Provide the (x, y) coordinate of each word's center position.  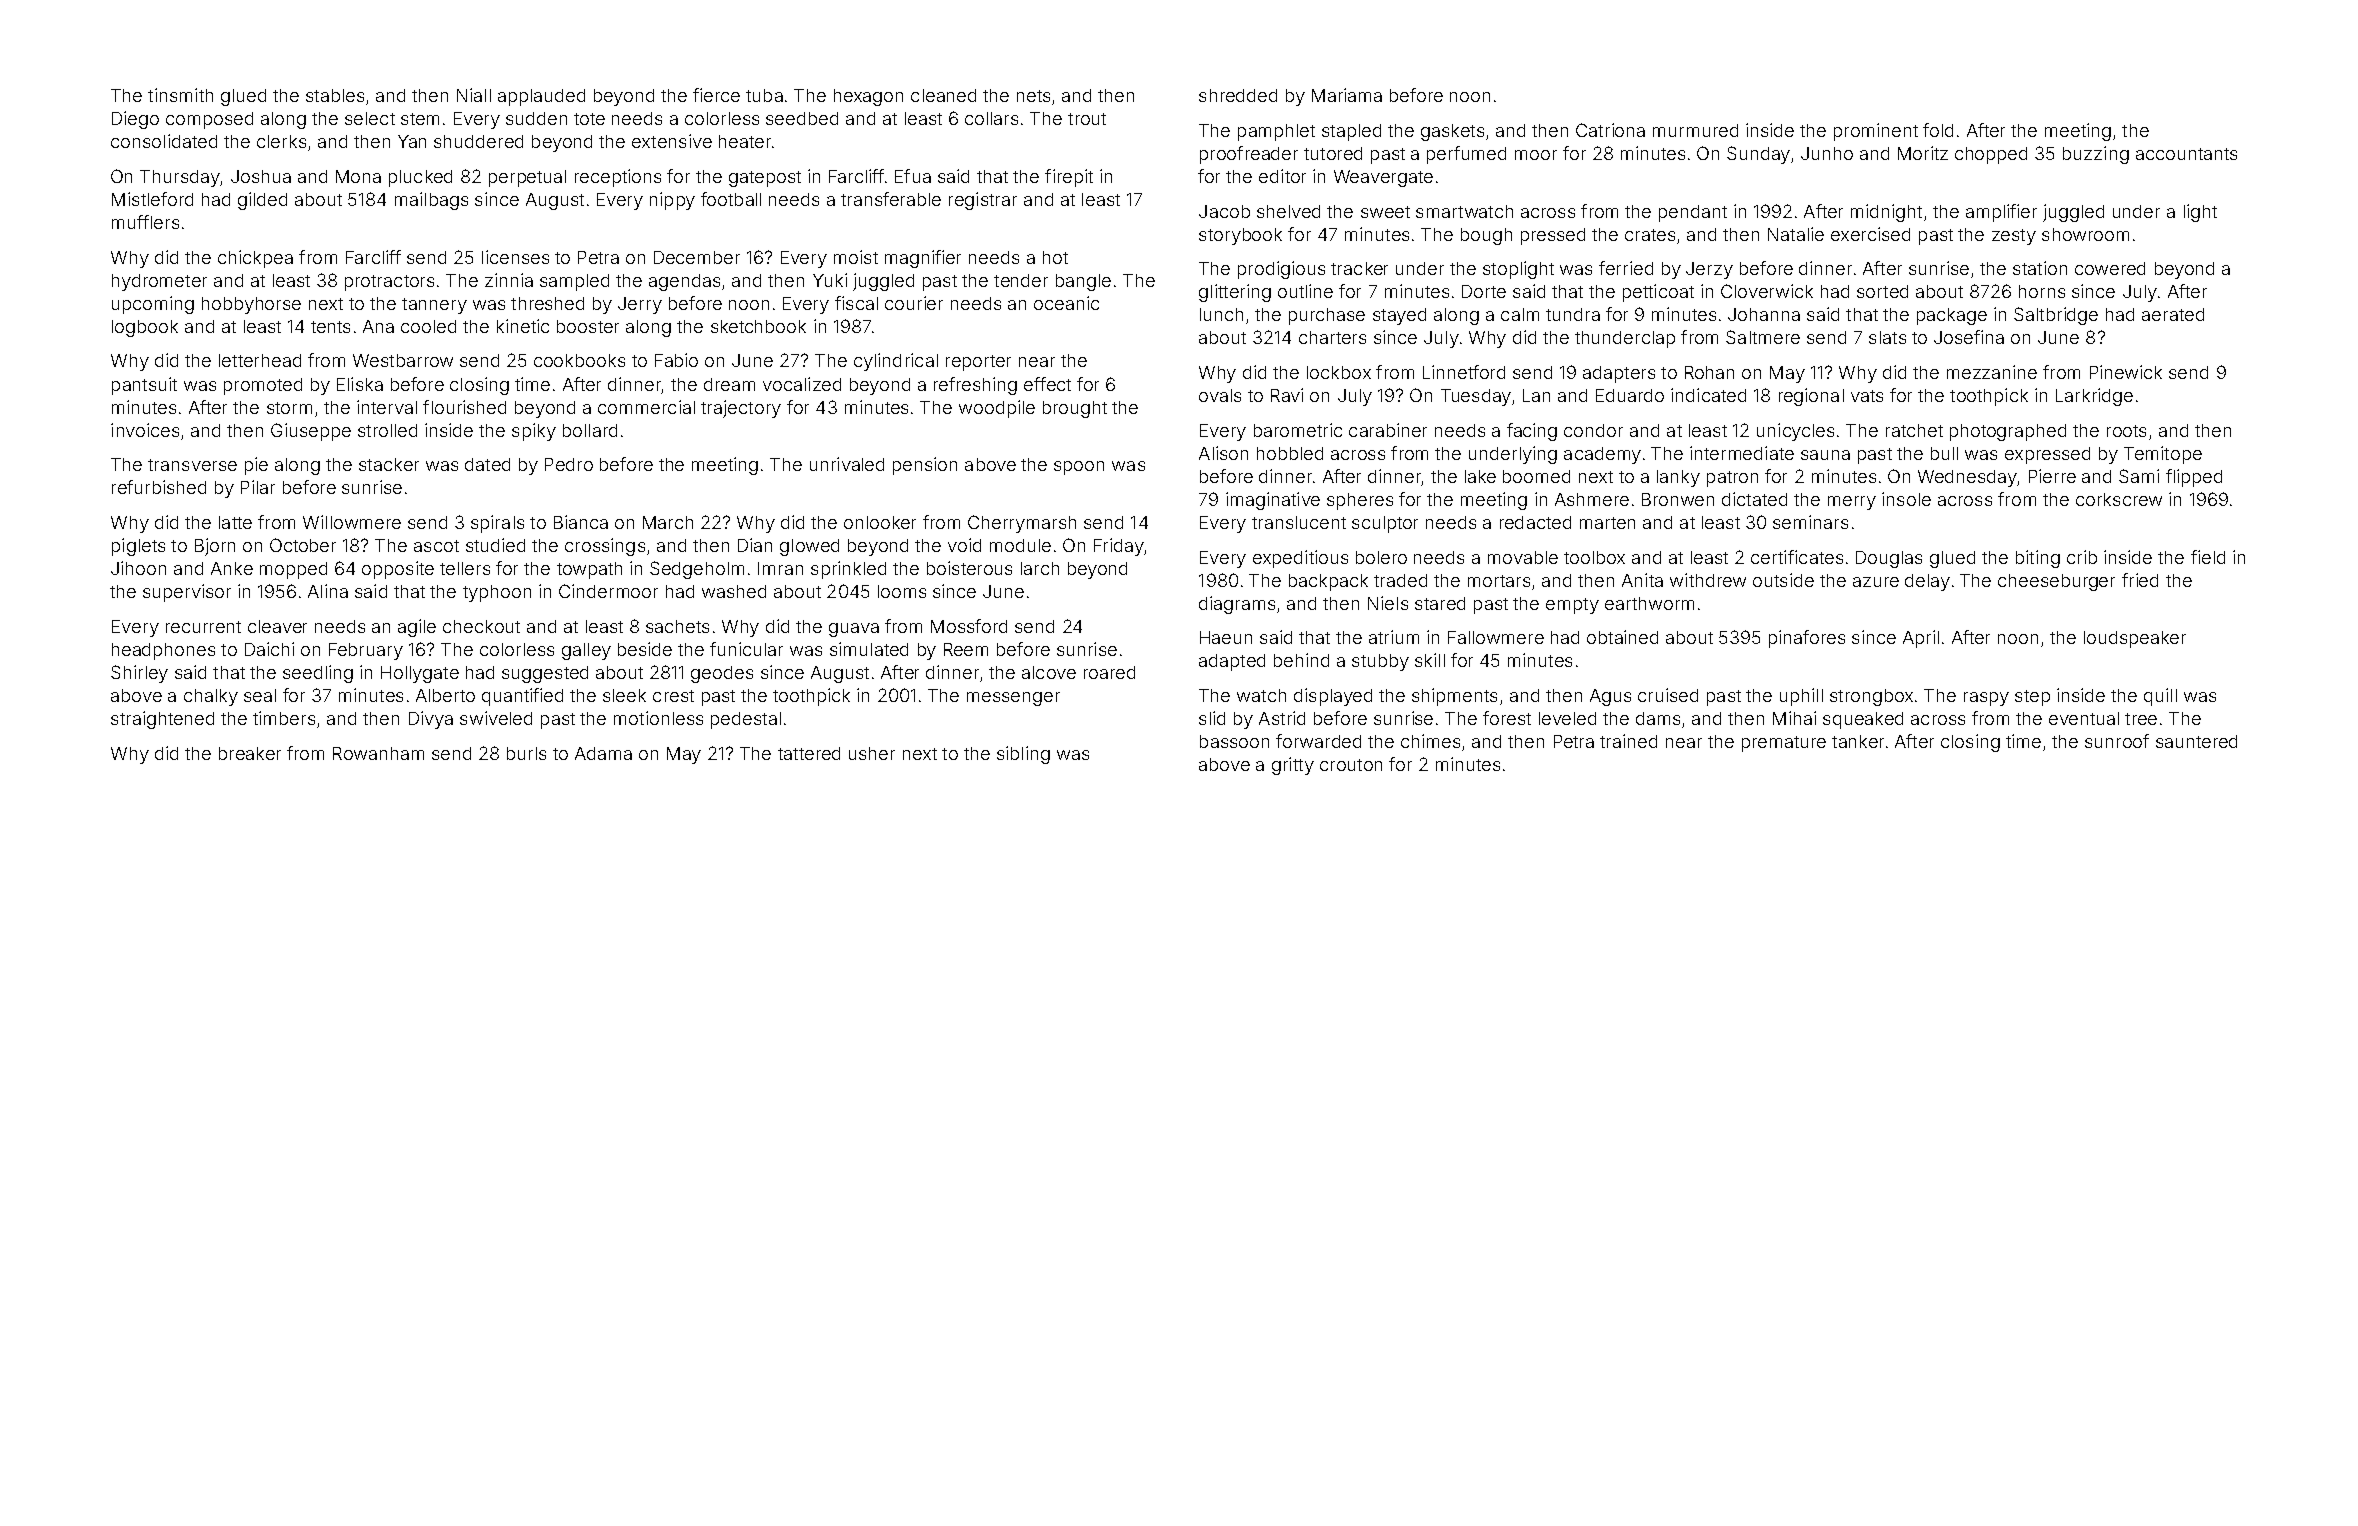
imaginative (1273, 501)
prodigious (1281, 270)
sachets (677, 626)
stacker (389, 464)
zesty (2014, 237)
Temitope (2163, 455)
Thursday (180, 178)
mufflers (145, 222)
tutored (1333, 153)
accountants (2186, 154)
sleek (624, 695)
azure (1876, 582)
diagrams (1237, 605)
